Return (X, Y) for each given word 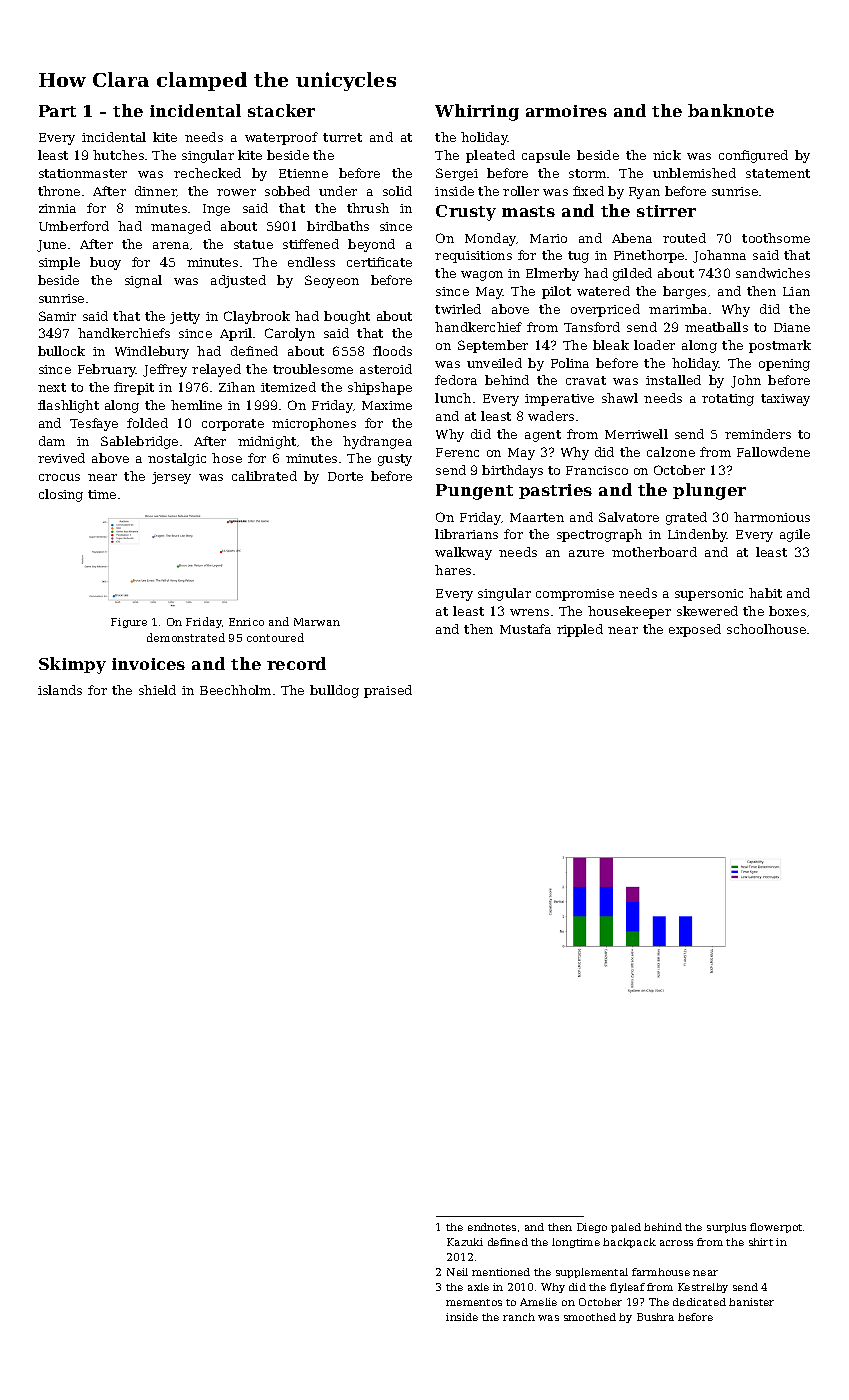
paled (626, 1228)
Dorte (345, 476)
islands (60, 690)
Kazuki (465, 1242)
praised (388, 691)
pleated (490, 156)
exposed (695, 630)
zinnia (57, 208)
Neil (457, 1272)
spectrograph (599, 535)
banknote (731, 110)
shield (157, 690)
